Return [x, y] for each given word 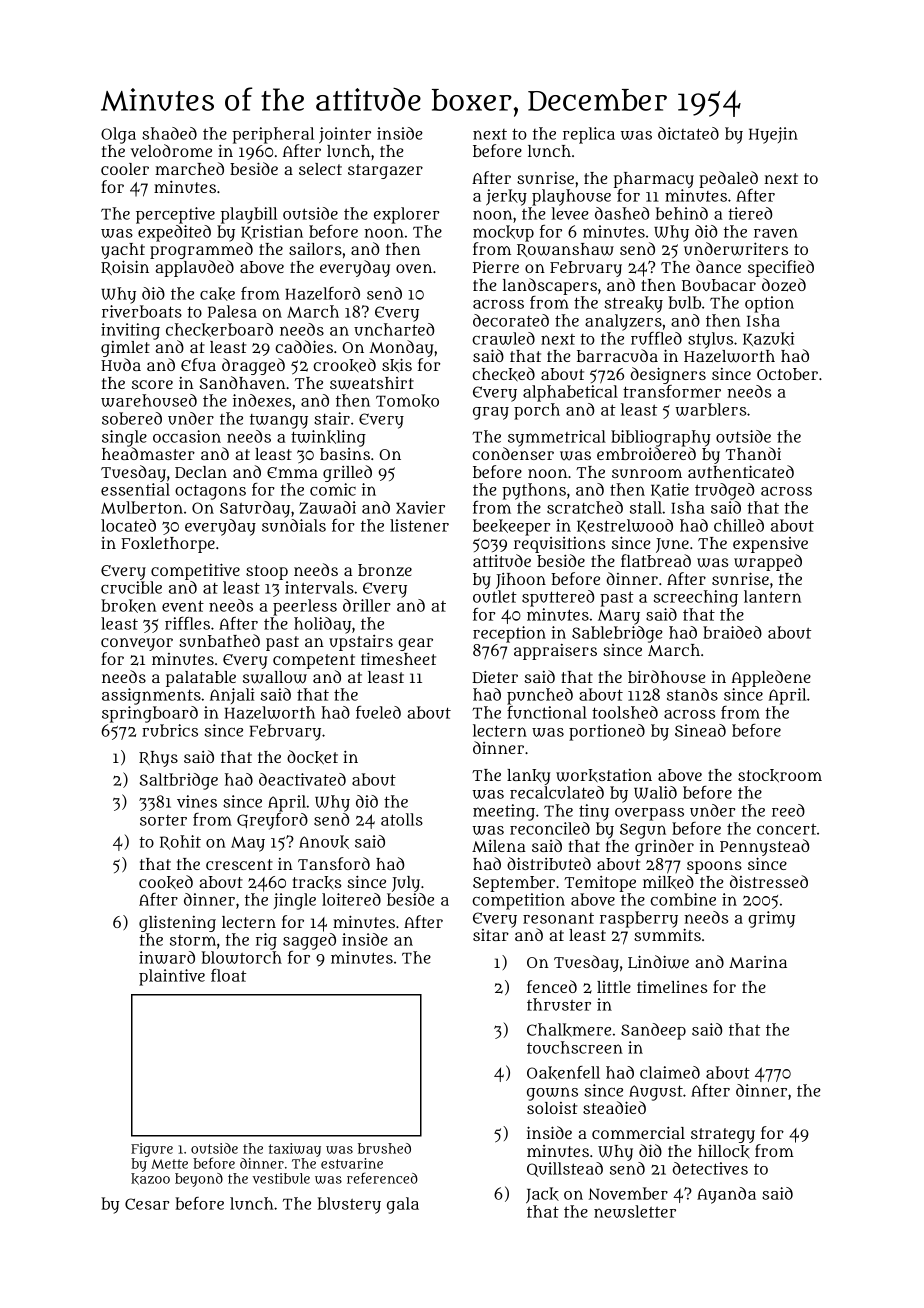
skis [397, 365]
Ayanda [726, 1195]
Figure [152, 1150]
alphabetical [570, 393]
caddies [304, 346]
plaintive [172, 977]
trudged [724, 491]
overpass [649, 814]
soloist [552, 1108]
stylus [710, 340]
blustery [349, 1205]
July [406, 884]
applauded [195, 268]
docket [312, 757]
